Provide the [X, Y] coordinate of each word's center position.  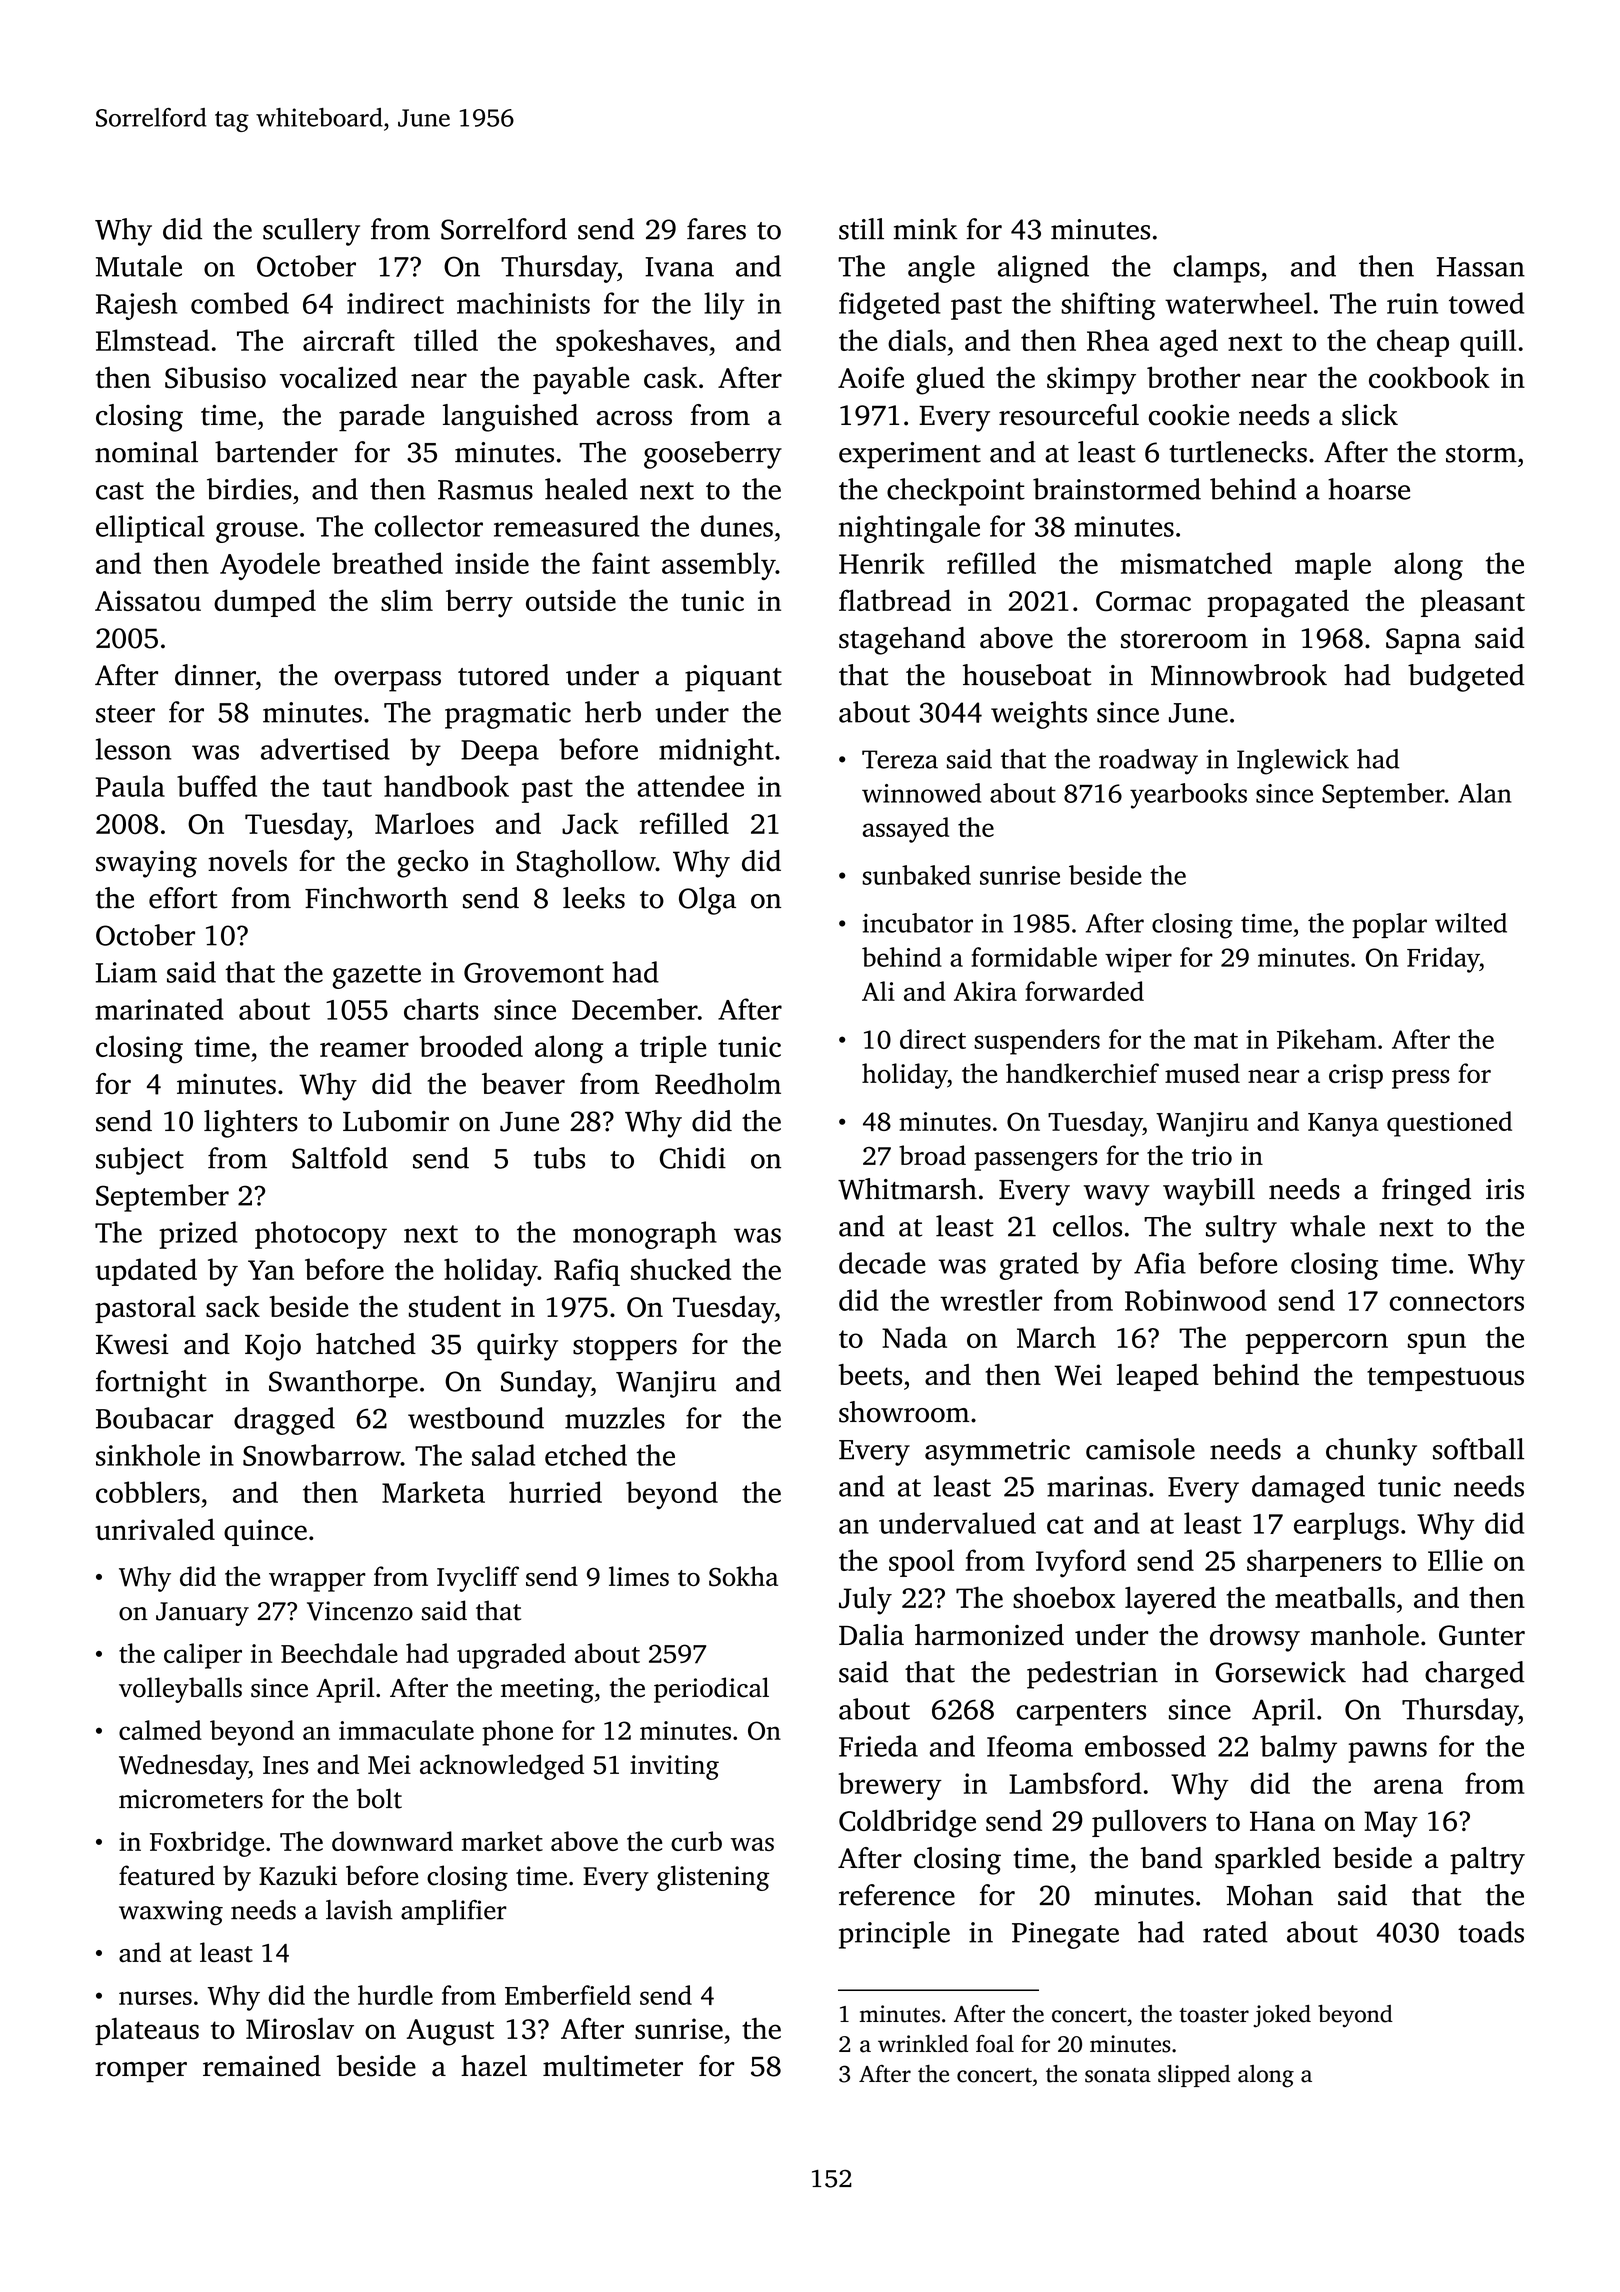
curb [696, 1841]
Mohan [1270, 1895]
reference [897, 1895]
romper [141, 2072]
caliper [203, 1656]
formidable [1034, 957]
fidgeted [890, 306]
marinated [159, 1009]
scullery [311, 232]
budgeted [1466, 678]
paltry [1487, 1861]
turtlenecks [1238, 452]
